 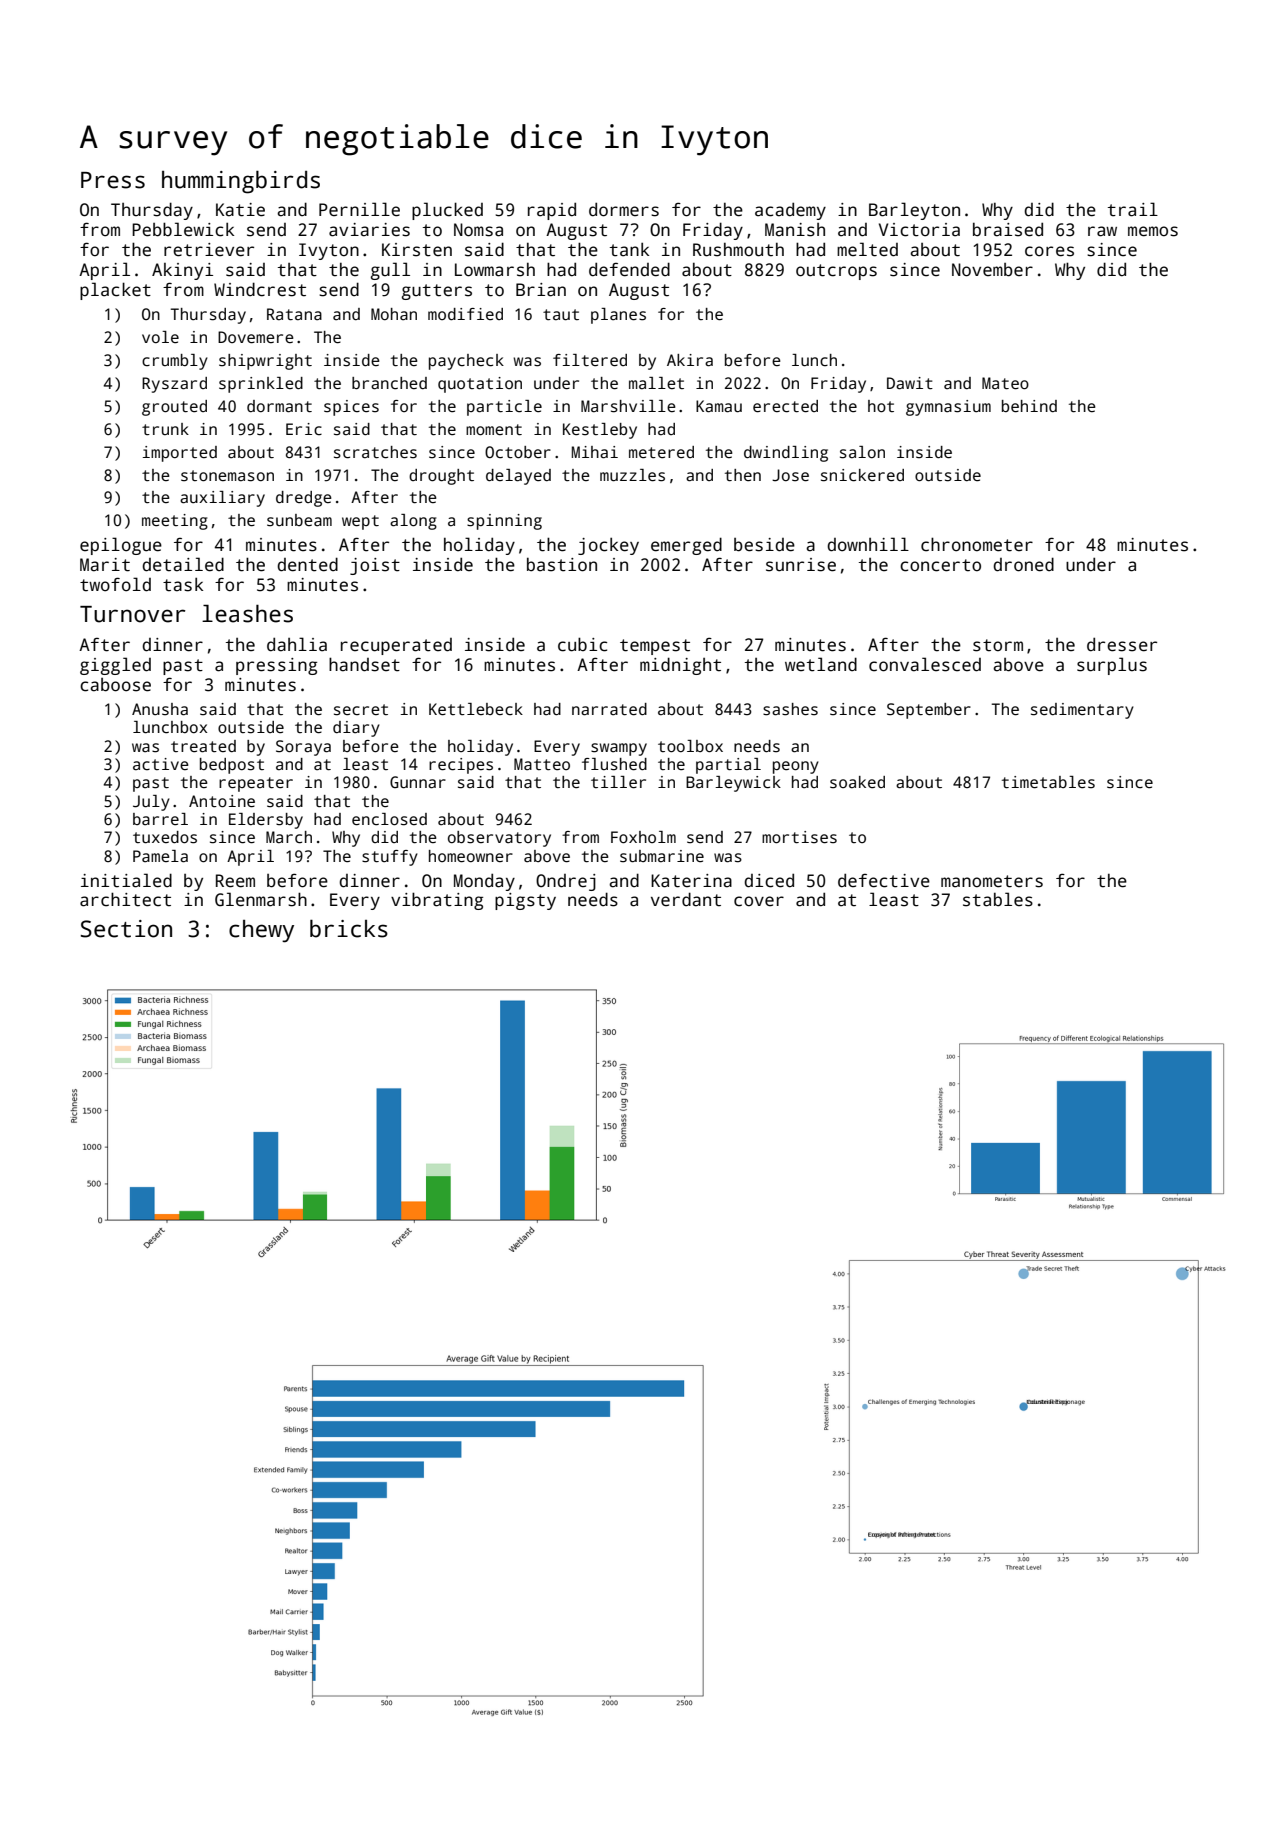 I want to click on Victoria, so click(x=919, y=230).
